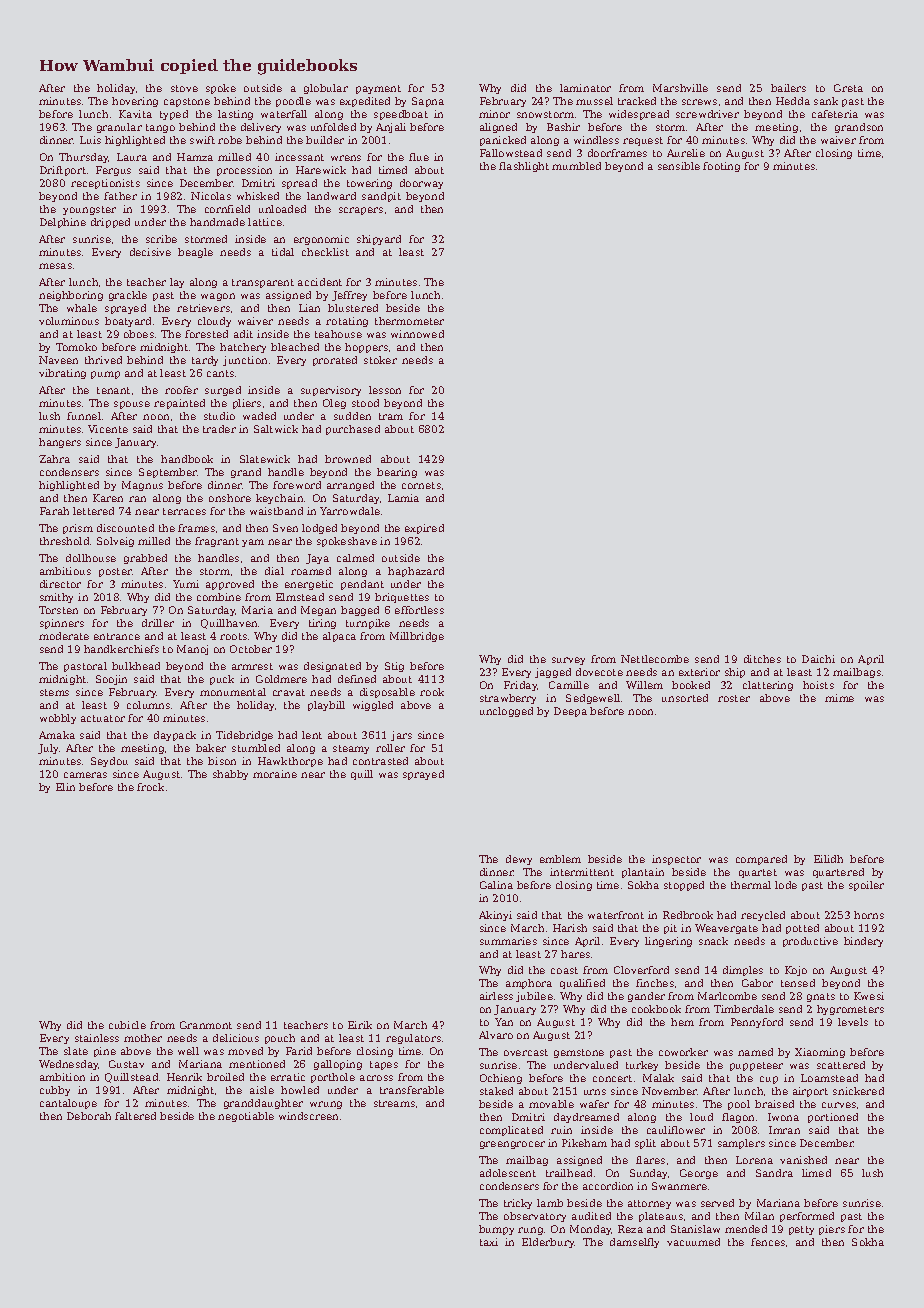 The image size is (924, 1308). I want to click on stove, so click(184, 88).
